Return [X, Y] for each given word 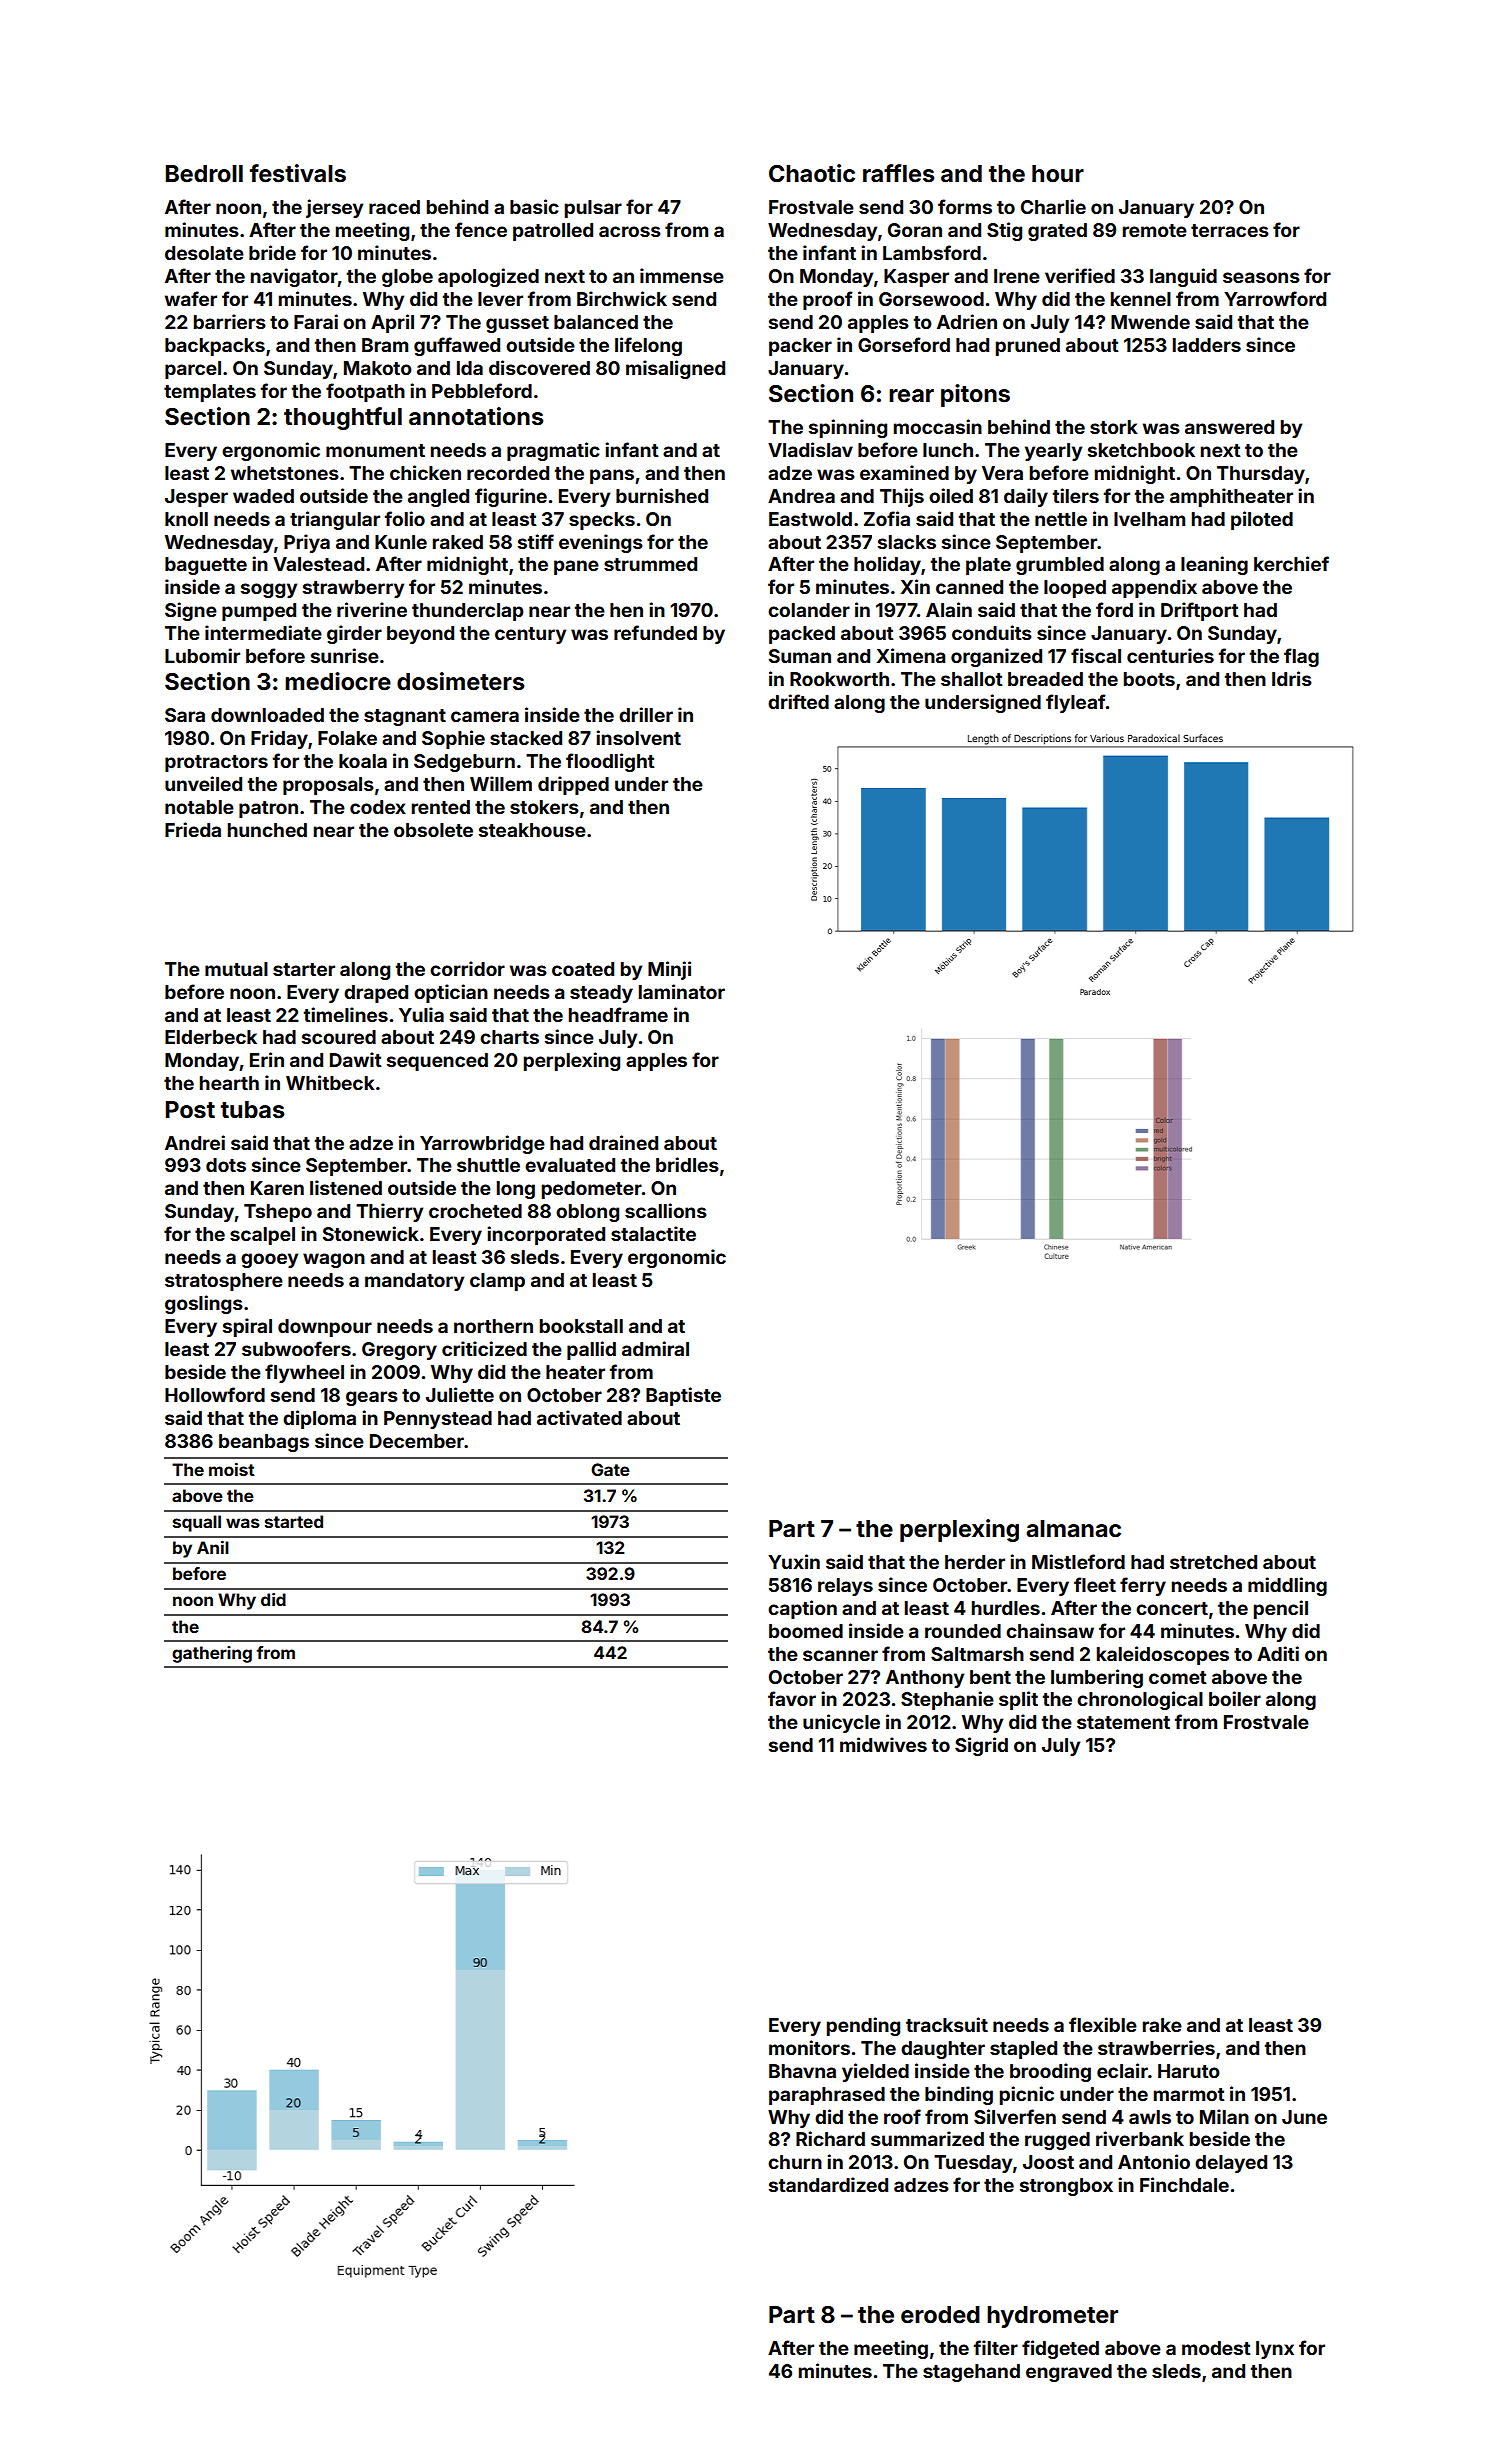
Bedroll [204, 174]
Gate [610, 1469]
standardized [828, 2184]
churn [795, 2162]
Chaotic [812, 173]
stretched [1213, 1562]
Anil [213, 1547]
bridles [687, 1164]
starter [304, 969]
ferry [1143, 1586]
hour [1058, 174]
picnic [1027, 2095]
